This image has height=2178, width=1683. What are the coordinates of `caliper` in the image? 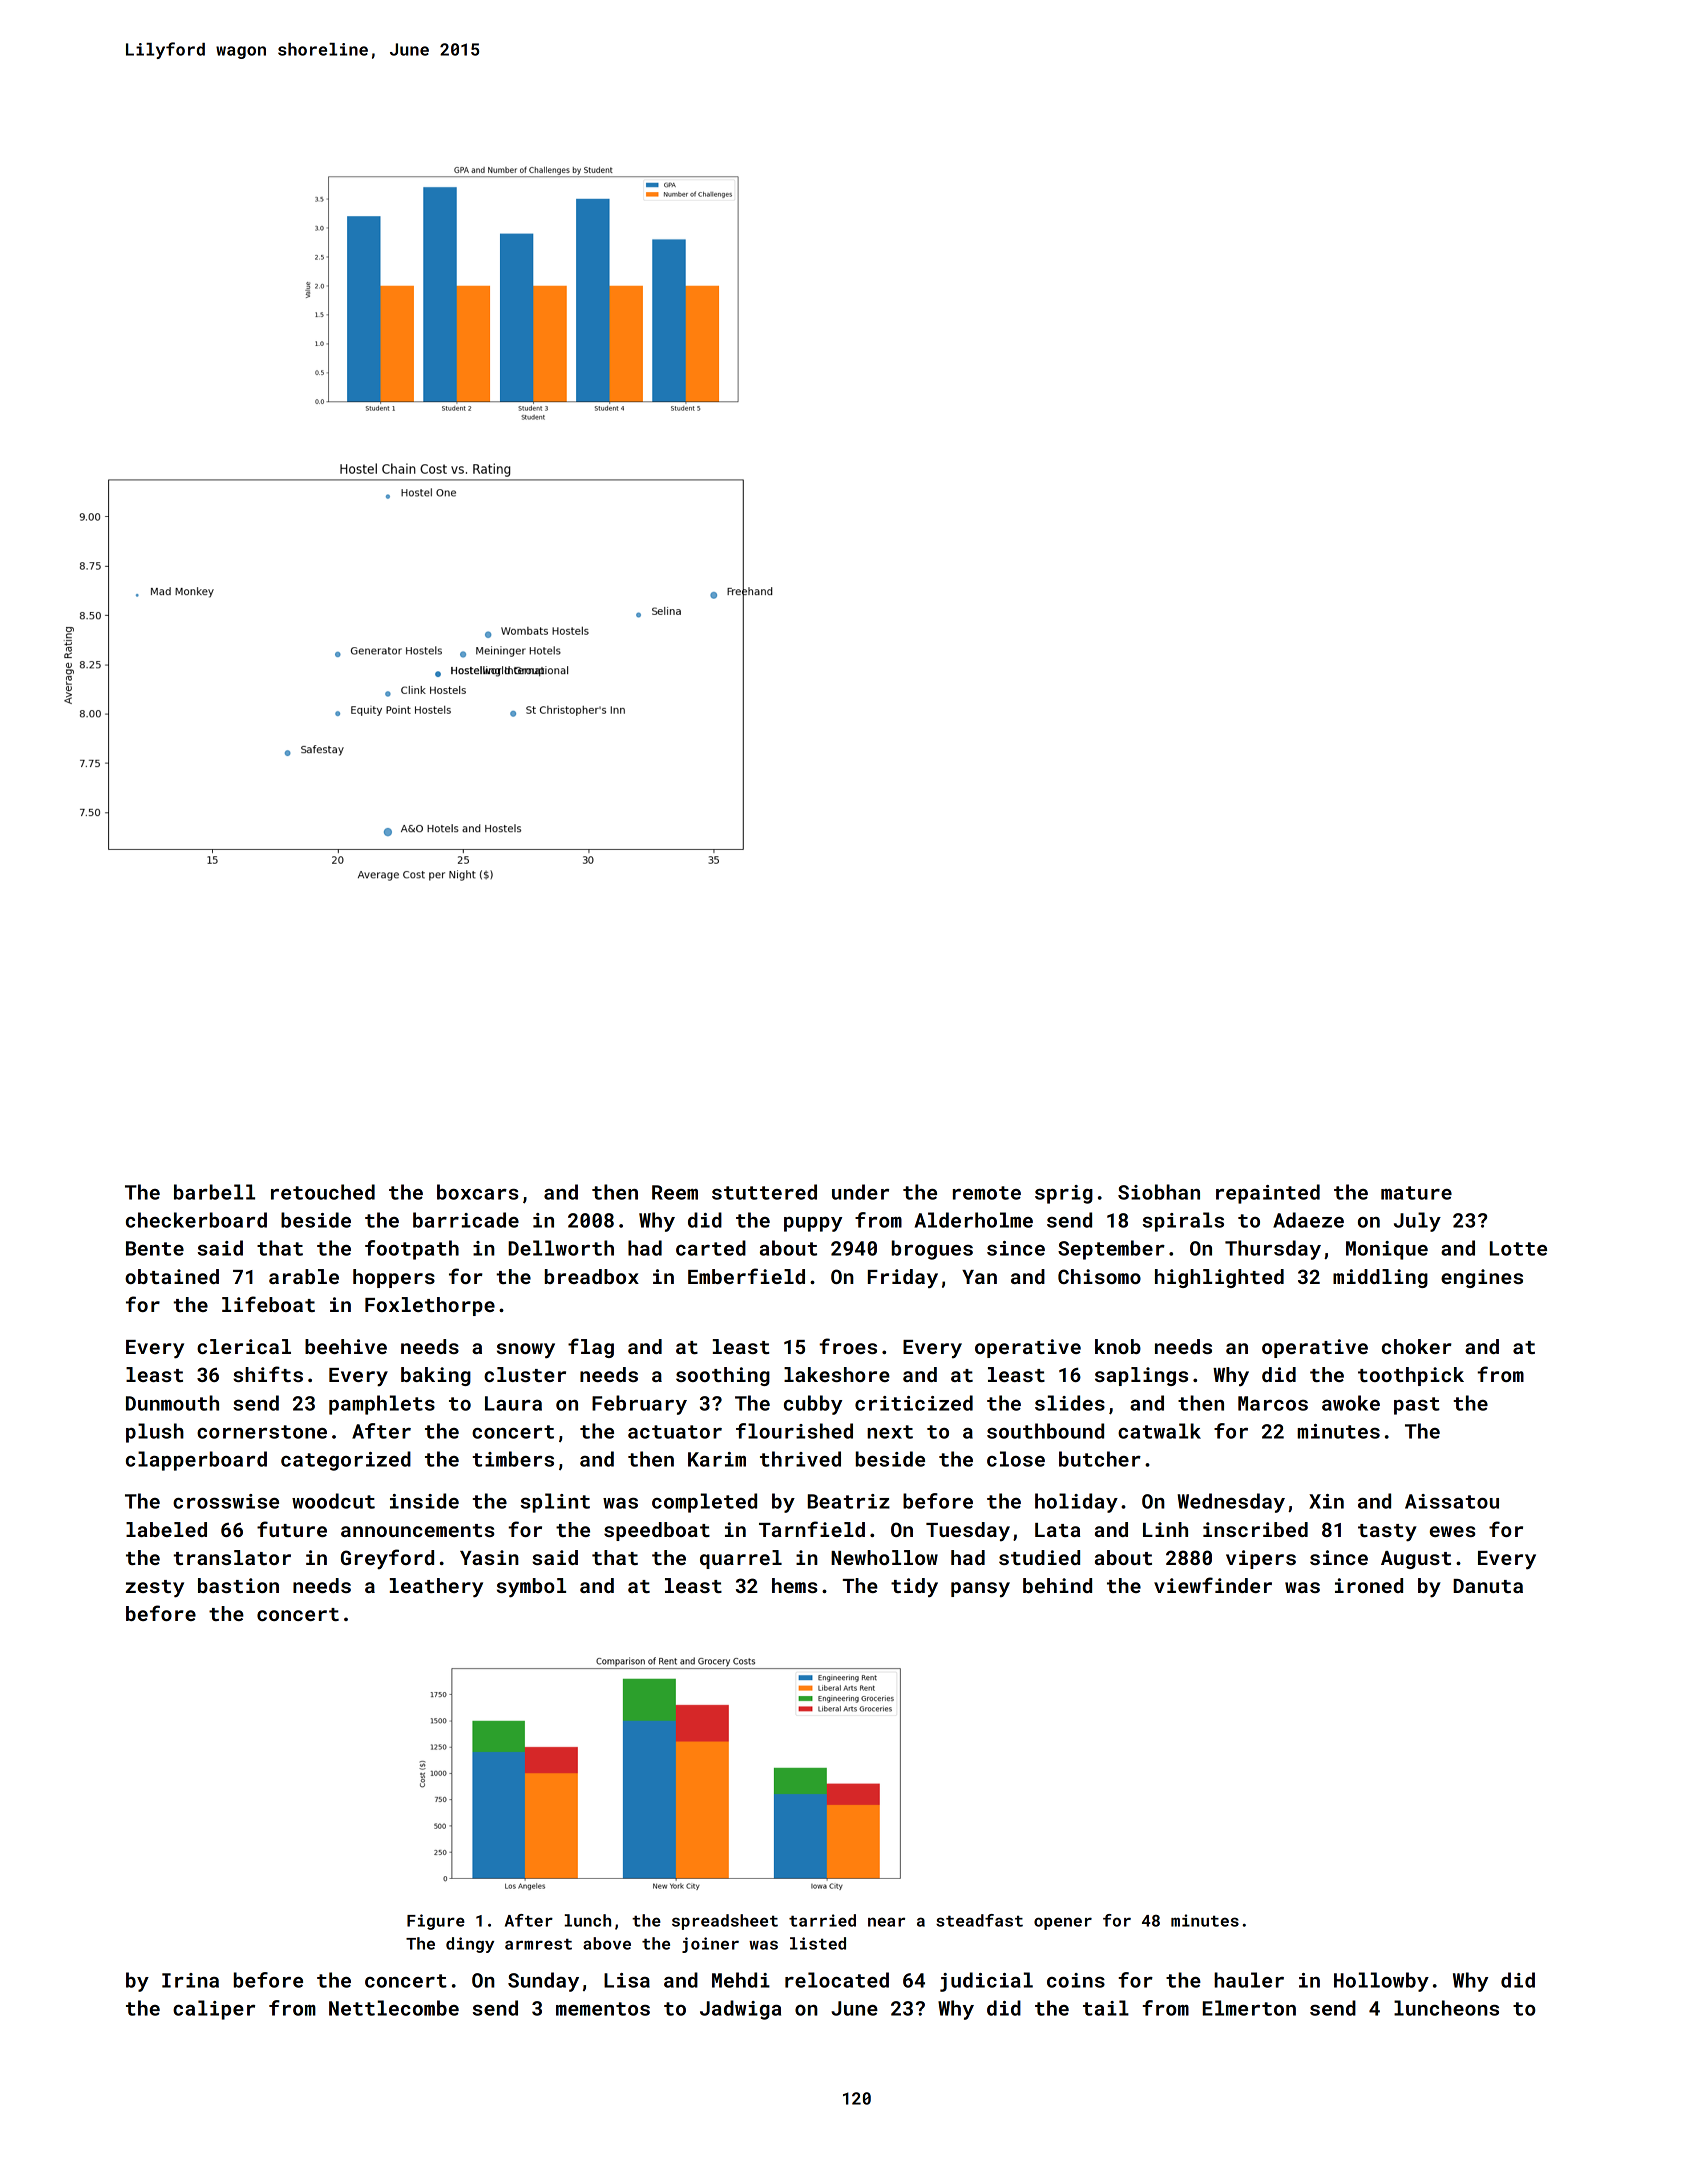 It's located at (214, 2010).
